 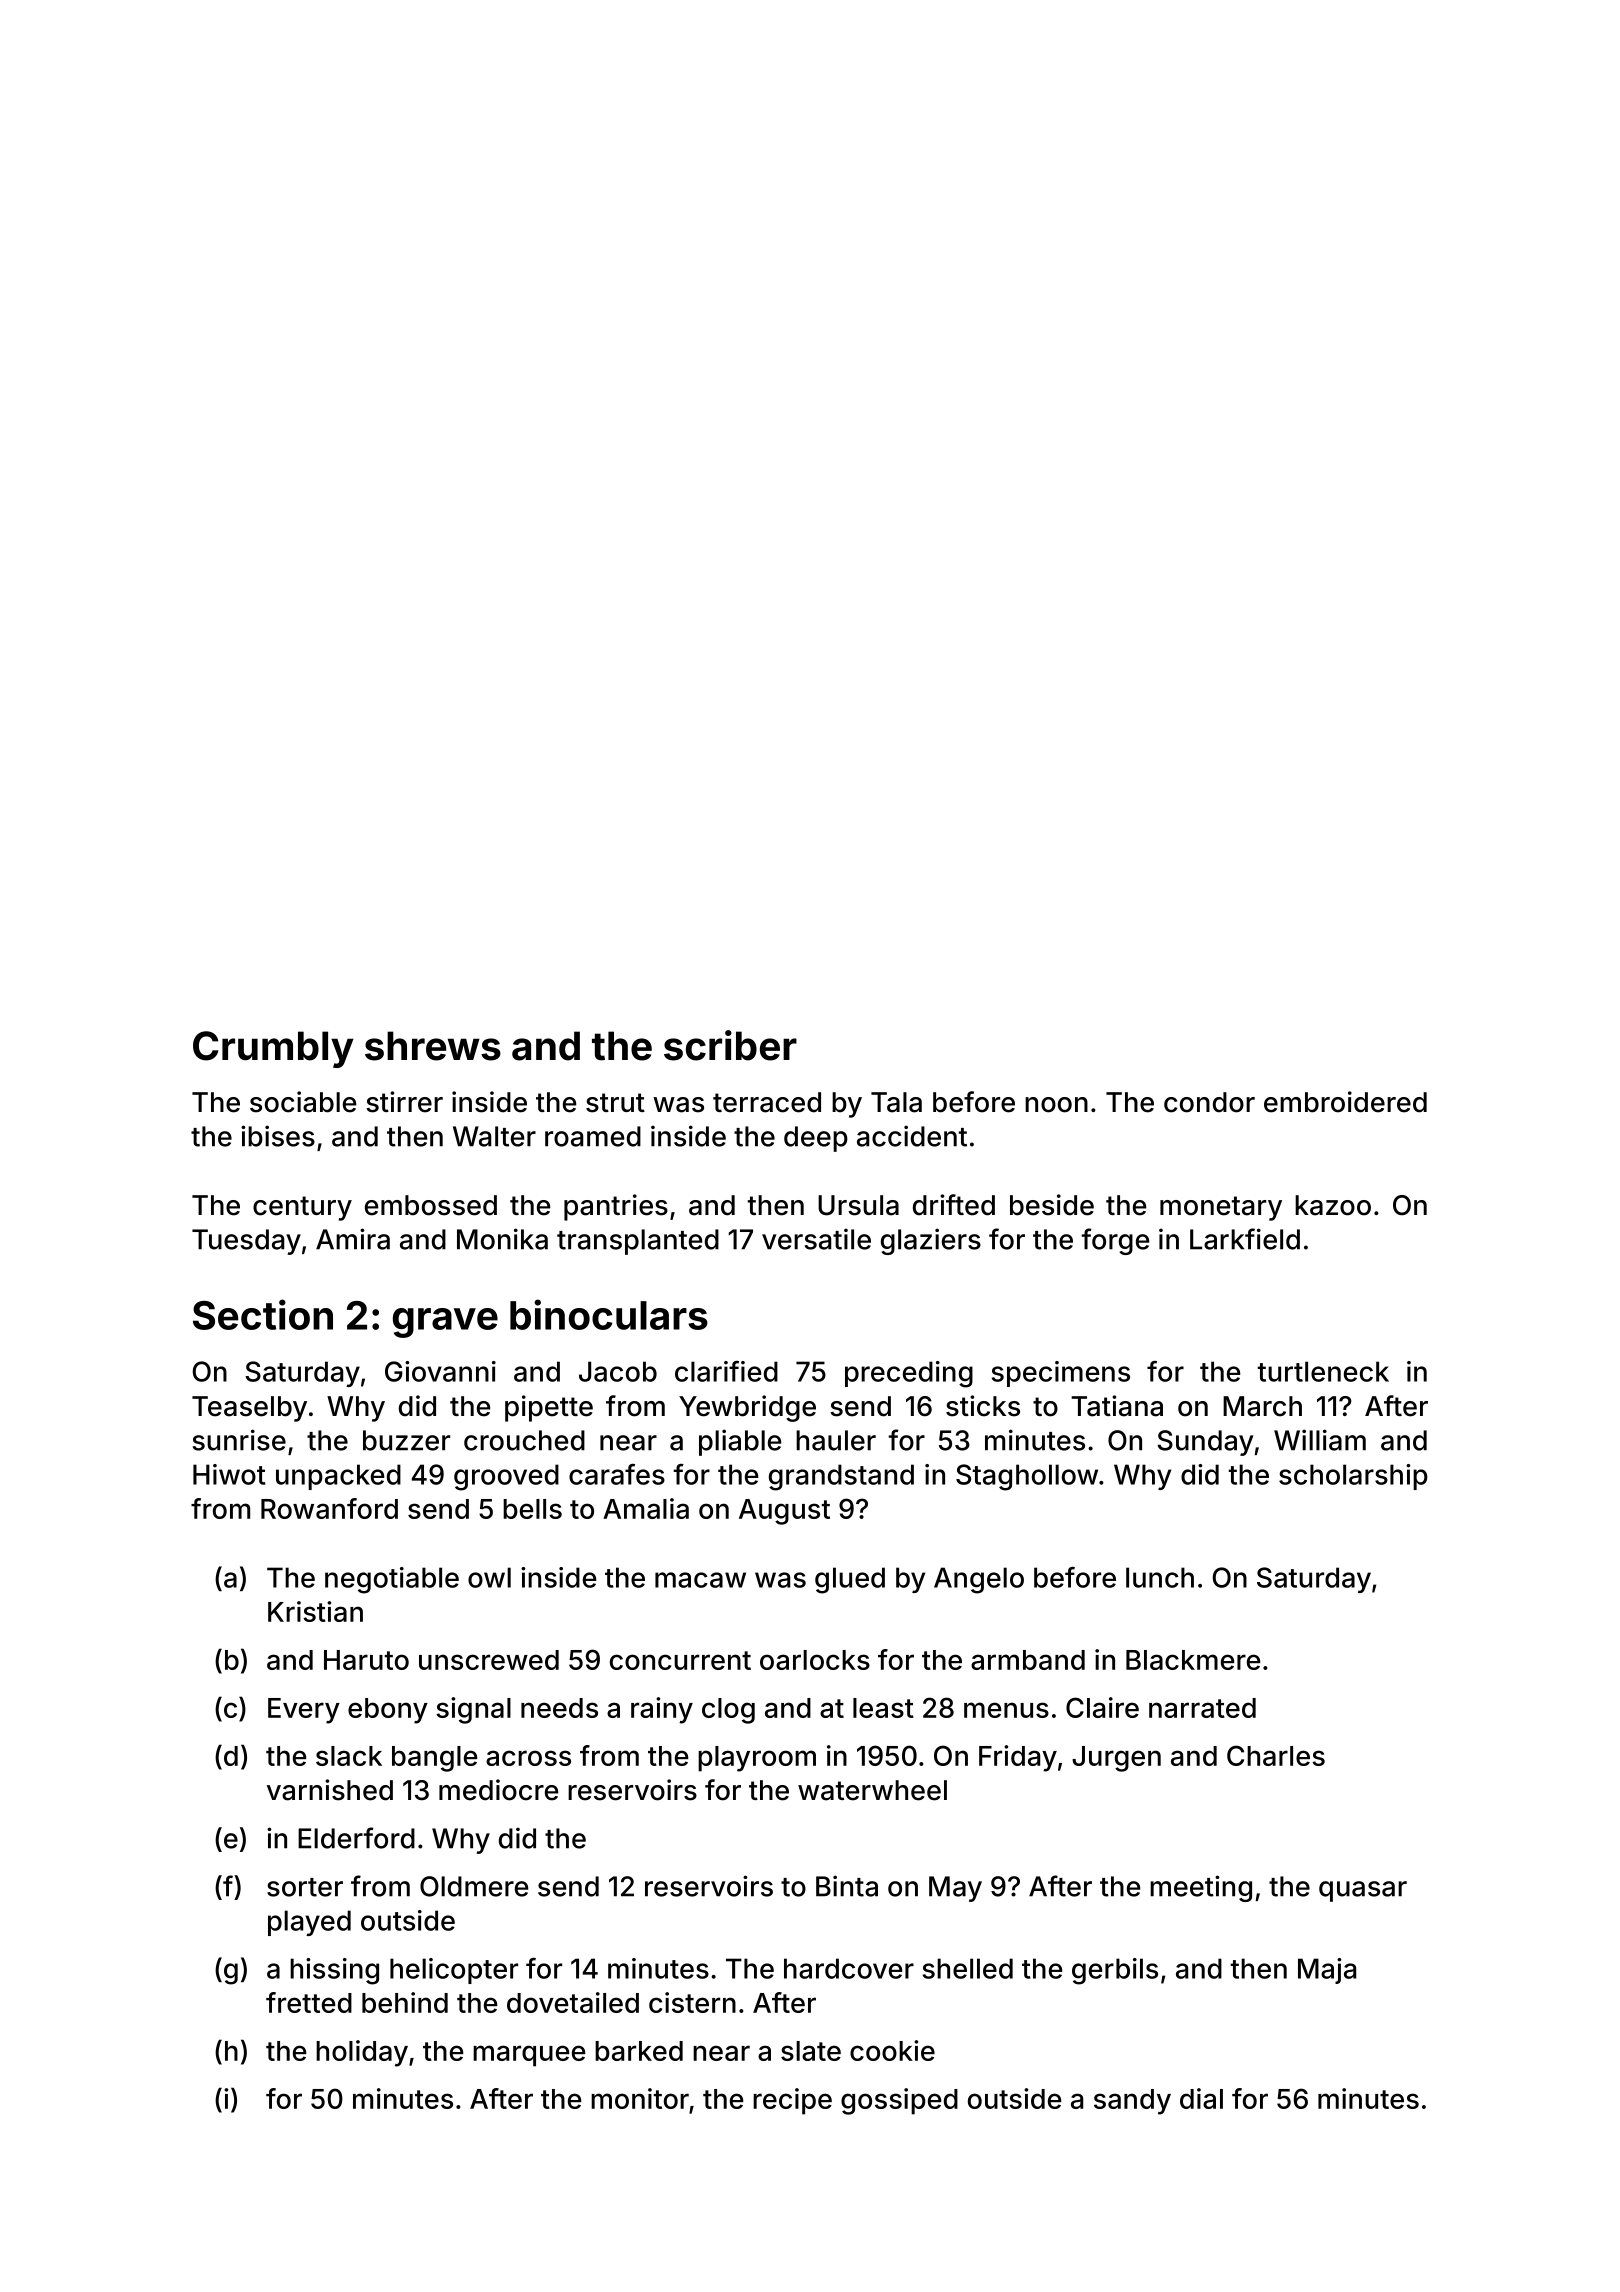 What do you see at coordinates (315, 1611) in the image?
I see `Kristian` at bounding box center [315, 1611].
